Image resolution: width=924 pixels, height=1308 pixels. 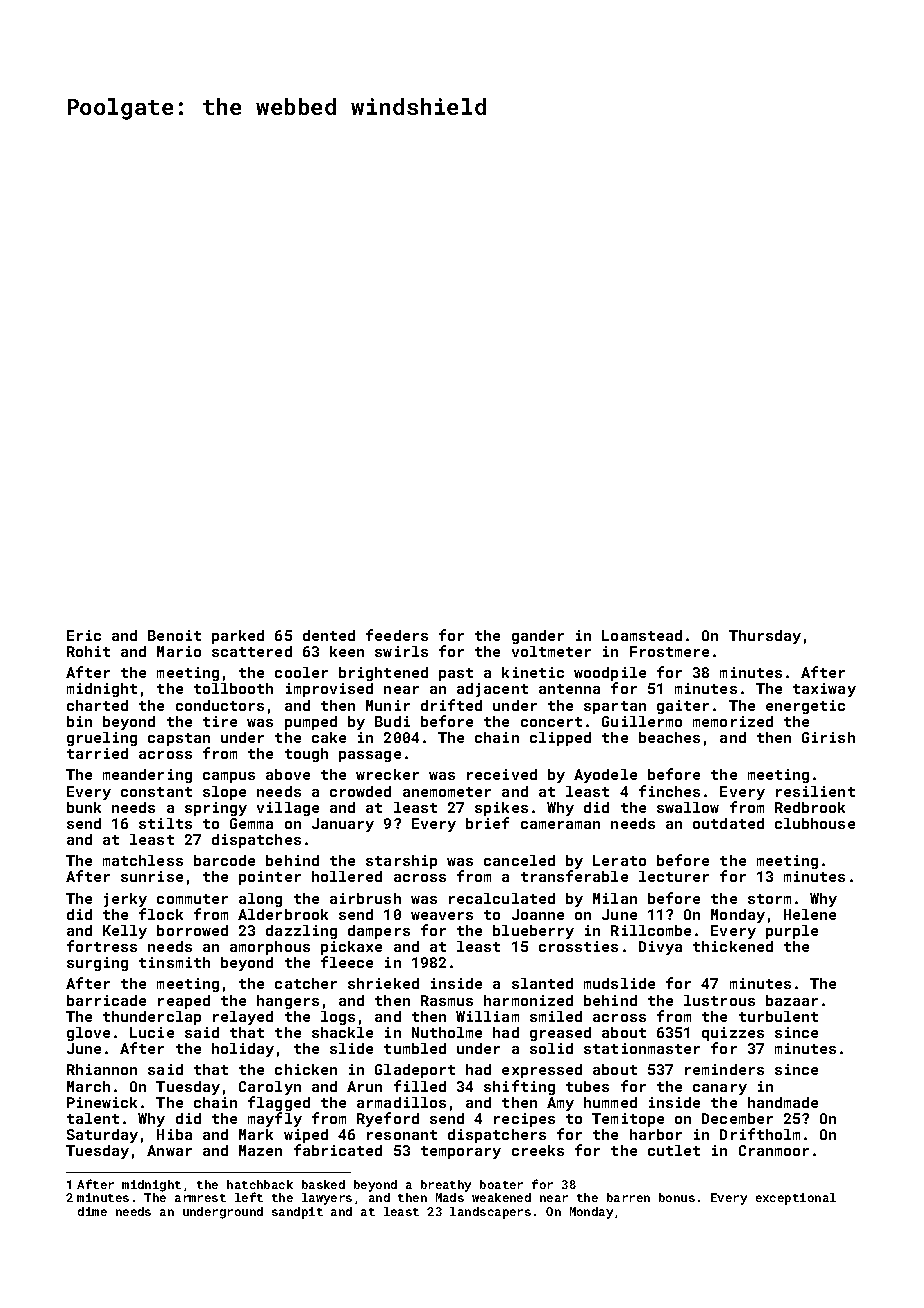 What do you see at coordinates (243, 1050) in the image?
I see `holiday` at bounding box center [243, 1050].
